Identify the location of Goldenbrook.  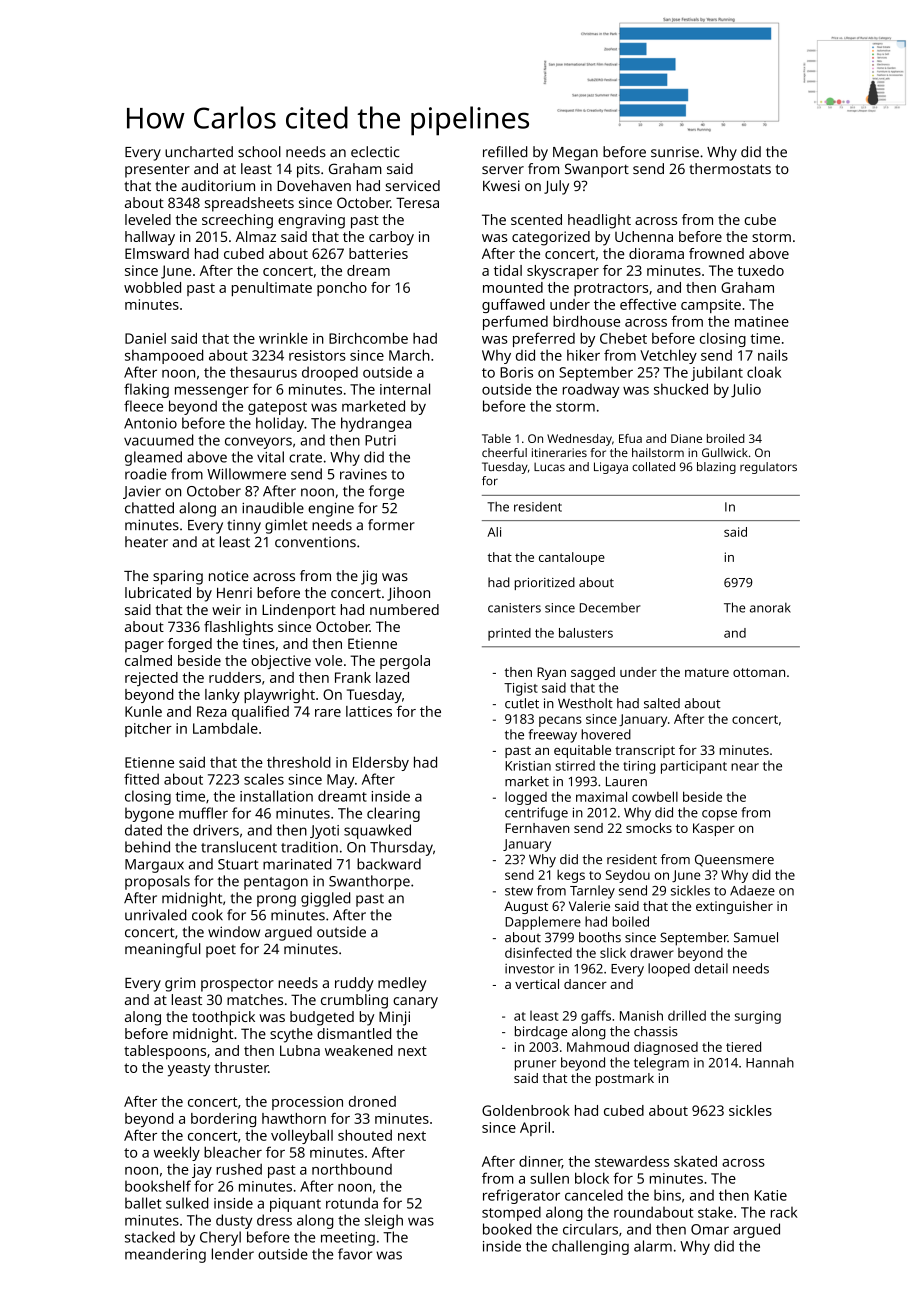
(526, 1110).
